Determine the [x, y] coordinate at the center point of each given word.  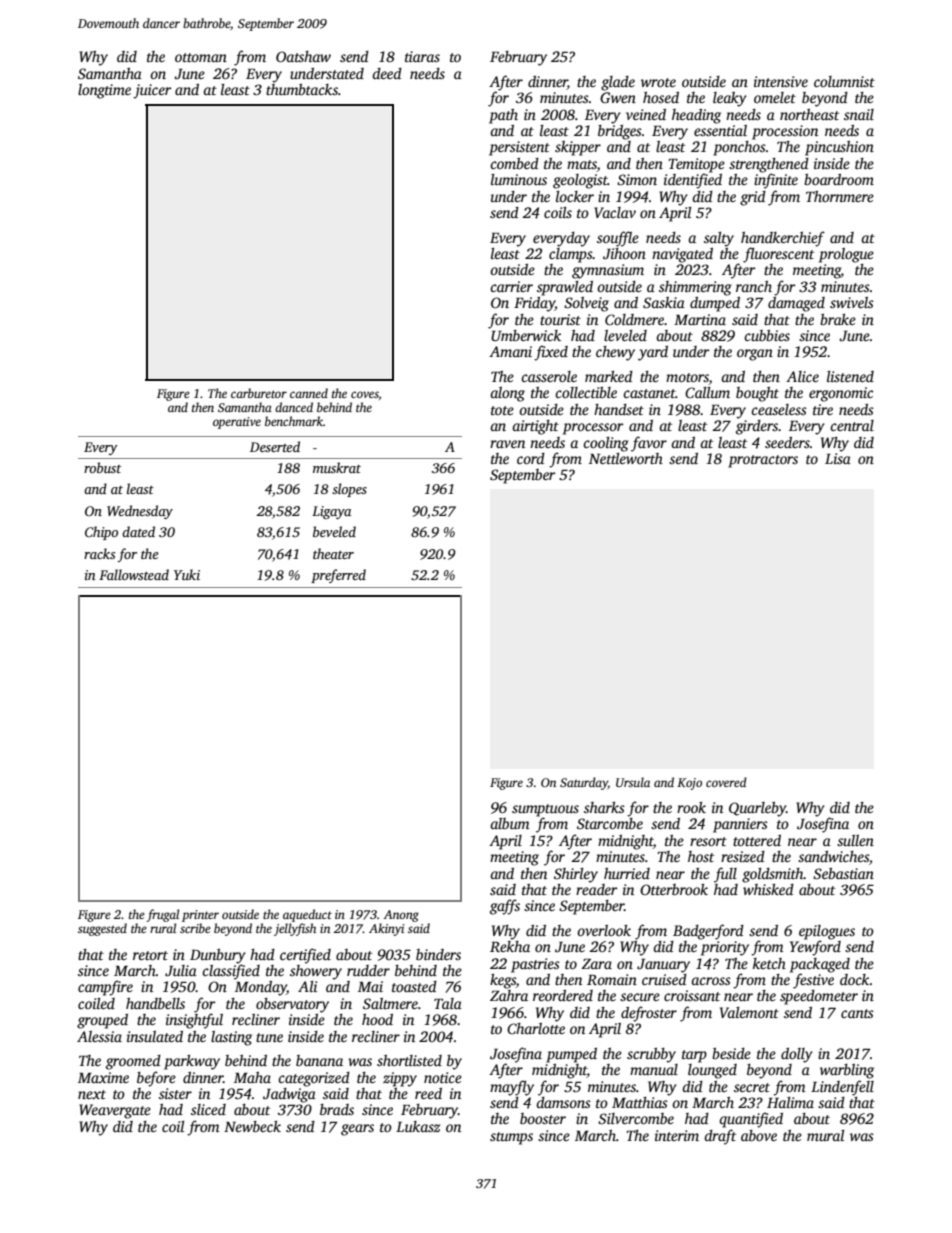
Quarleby [757, 809]
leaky [730, 99]
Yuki [187, 574]
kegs [503, 981]
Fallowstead [134, 574]
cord [531, 458]
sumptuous [545, 810]
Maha [252, 1077]
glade [618, 83]
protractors [763, 461]
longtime [104, 91]
